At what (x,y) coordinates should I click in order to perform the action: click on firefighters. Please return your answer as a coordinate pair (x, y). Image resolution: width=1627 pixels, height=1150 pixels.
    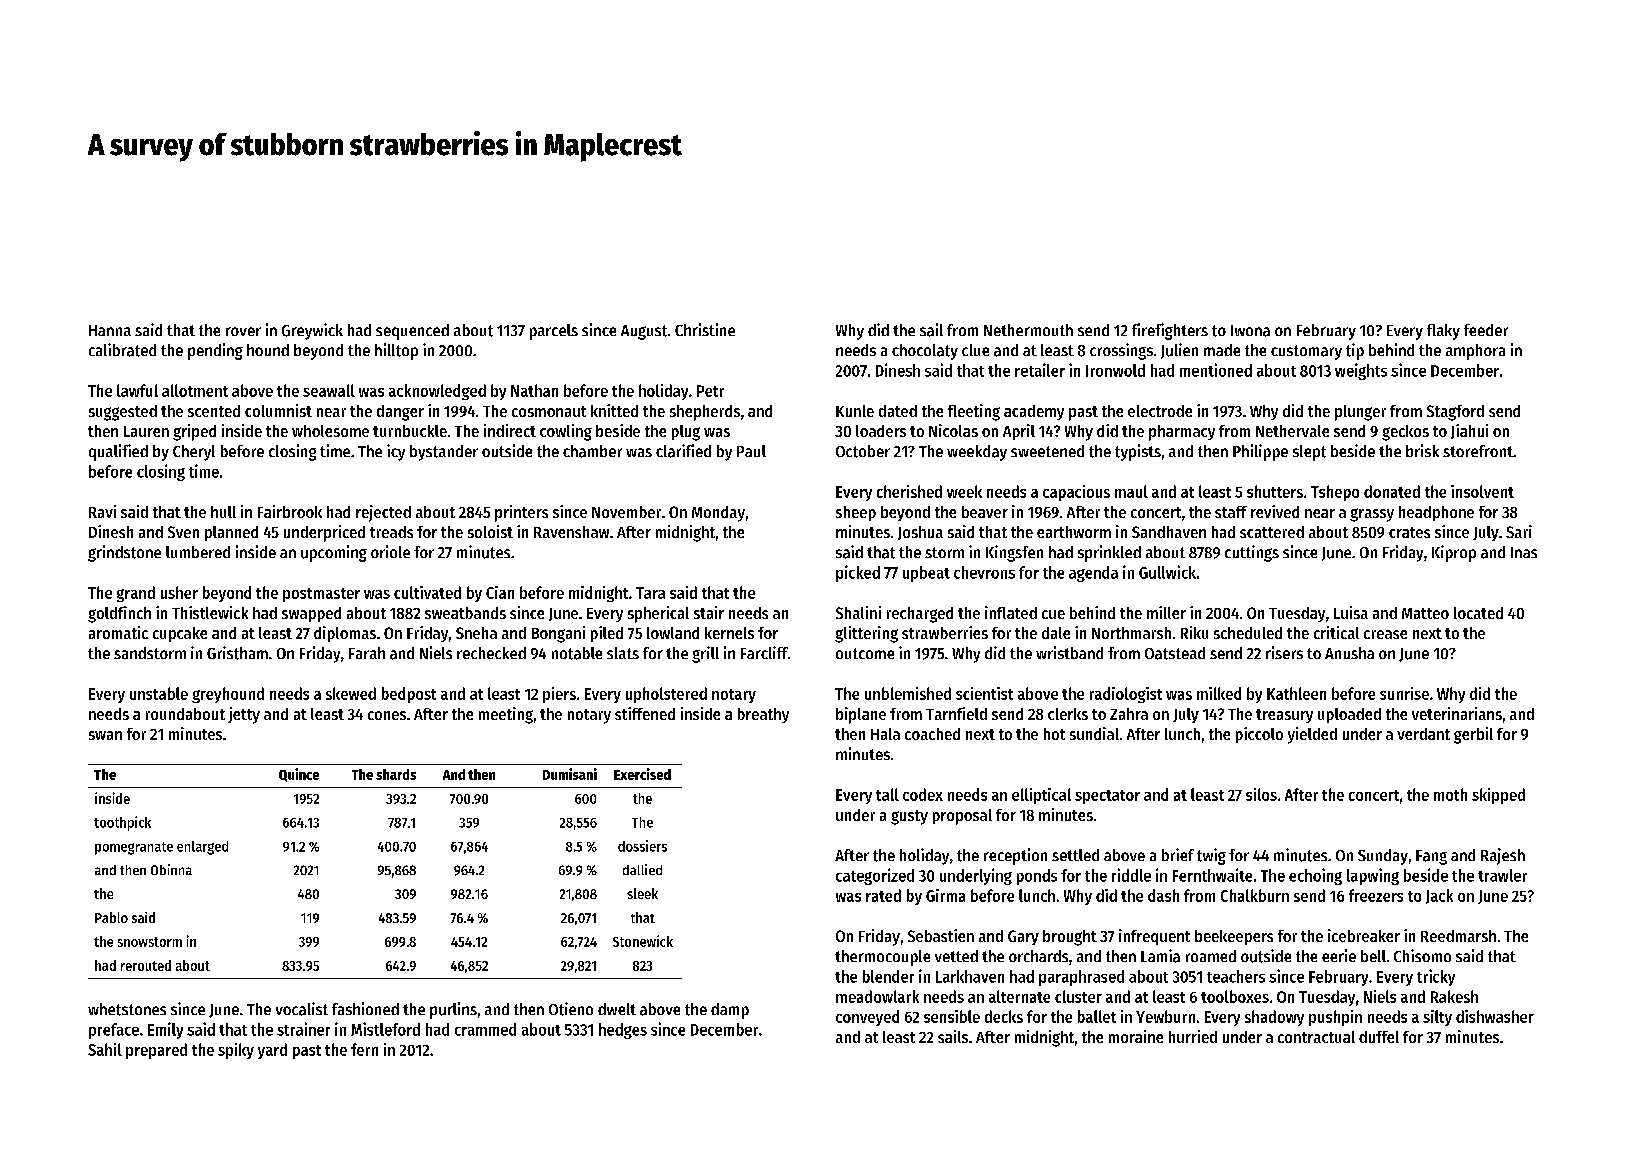
    Looking at the image, I should click on (1170, 331).
